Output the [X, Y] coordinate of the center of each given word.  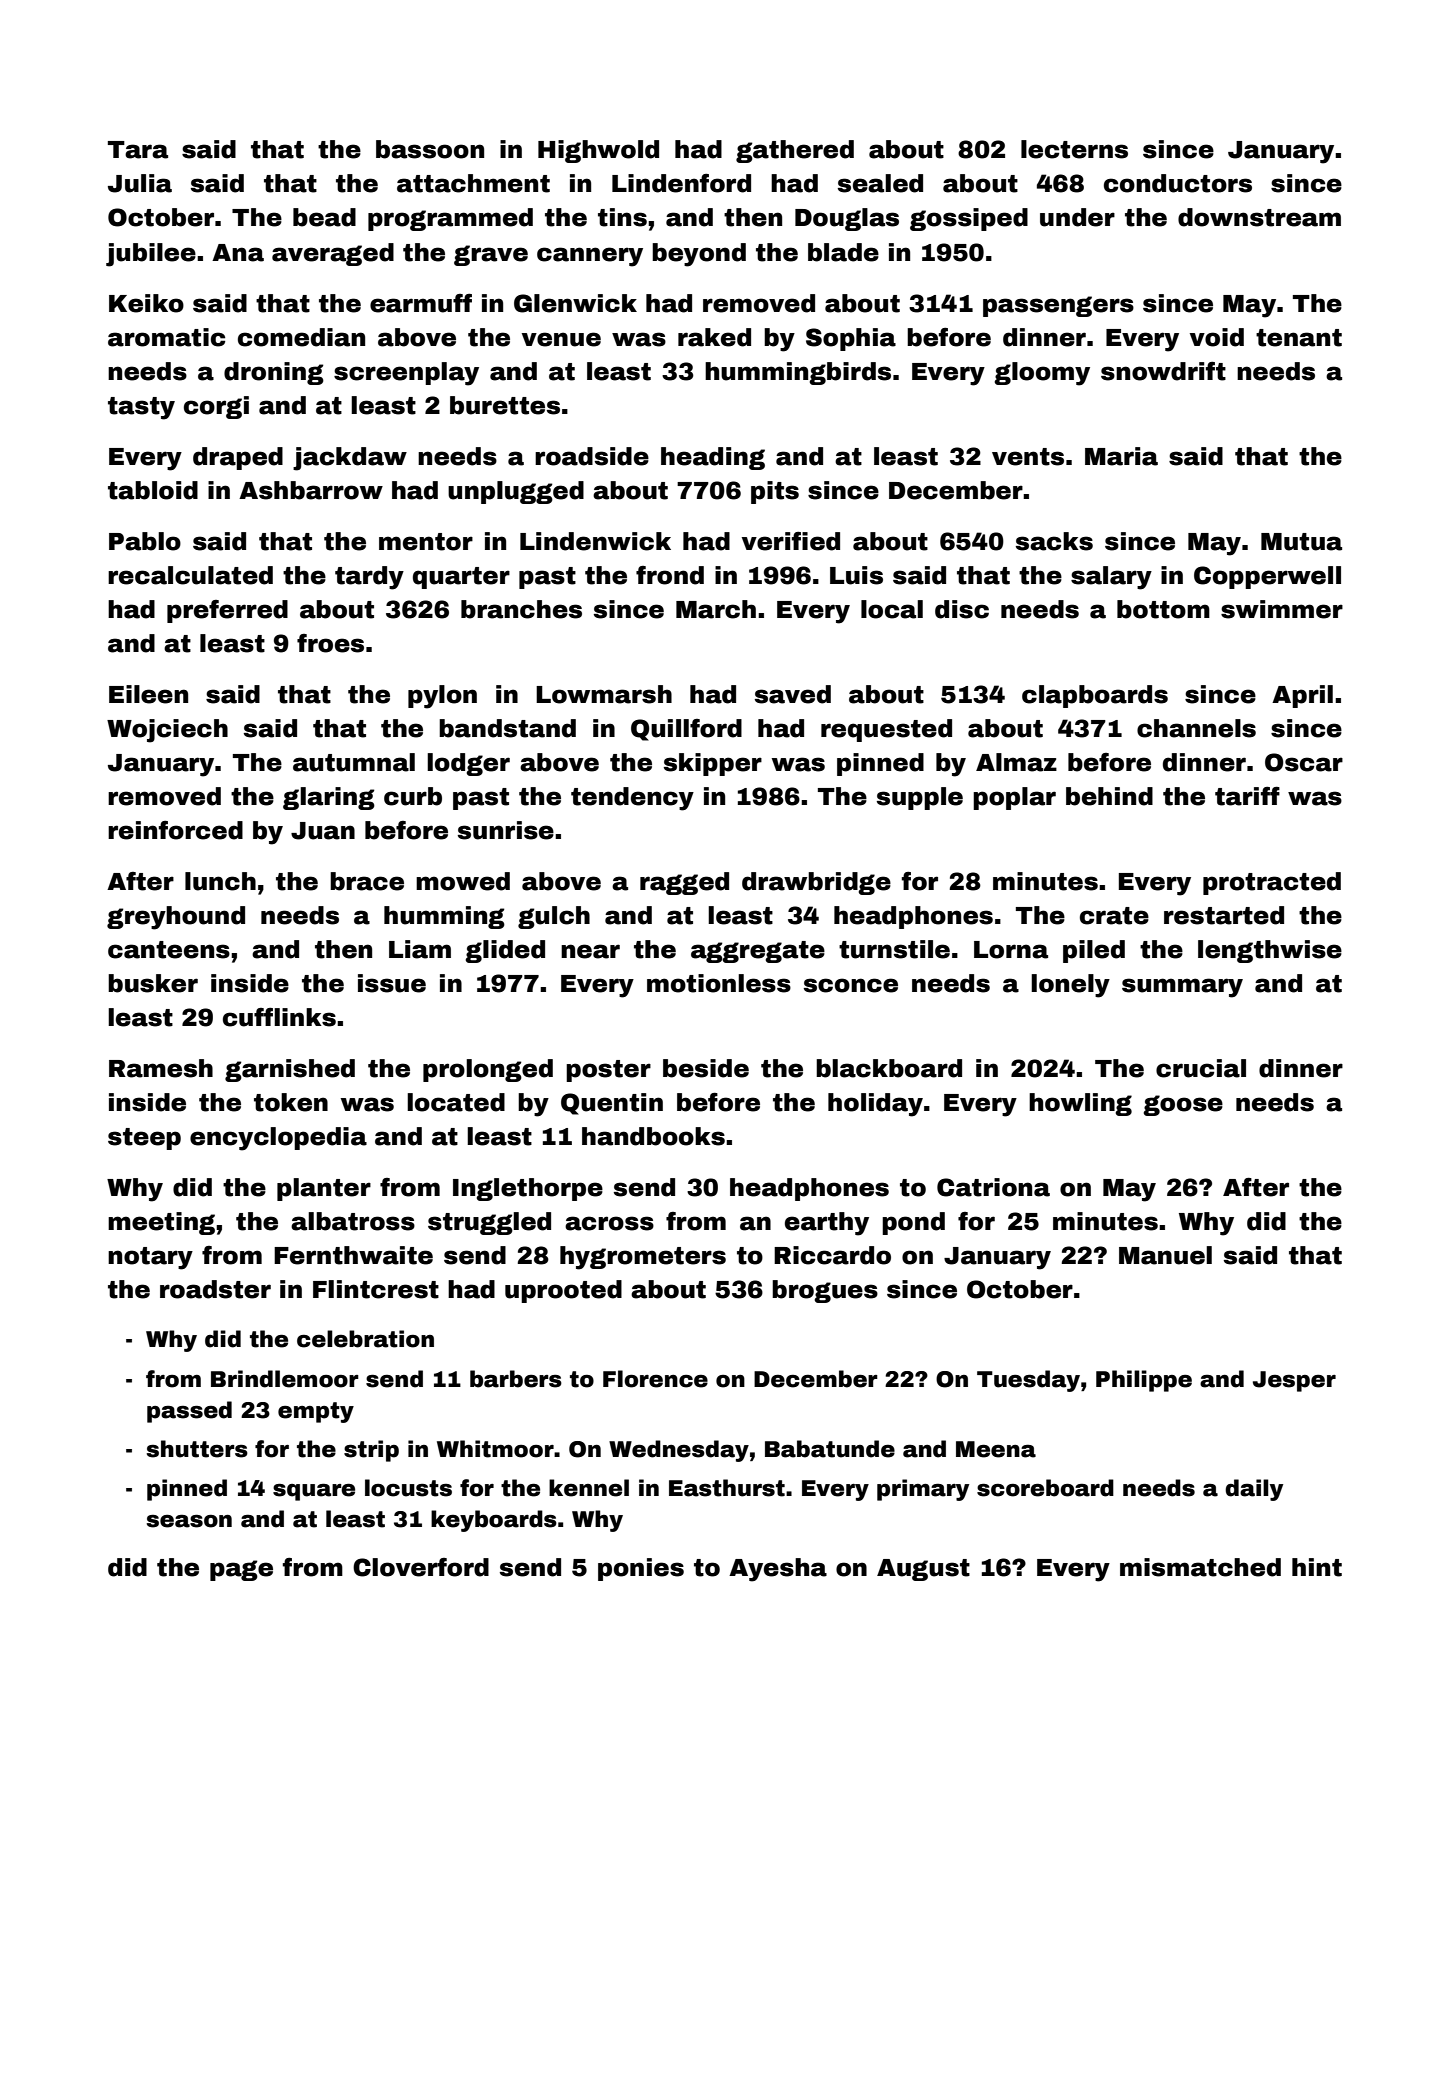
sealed [880, 183]
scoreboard [1045, 1488]
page [241, 1570]
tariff [1247, 796]
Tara [138, 150]
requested [886, 730]
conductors [1178, 183]
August [923, 1570]
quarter [461, 578]
